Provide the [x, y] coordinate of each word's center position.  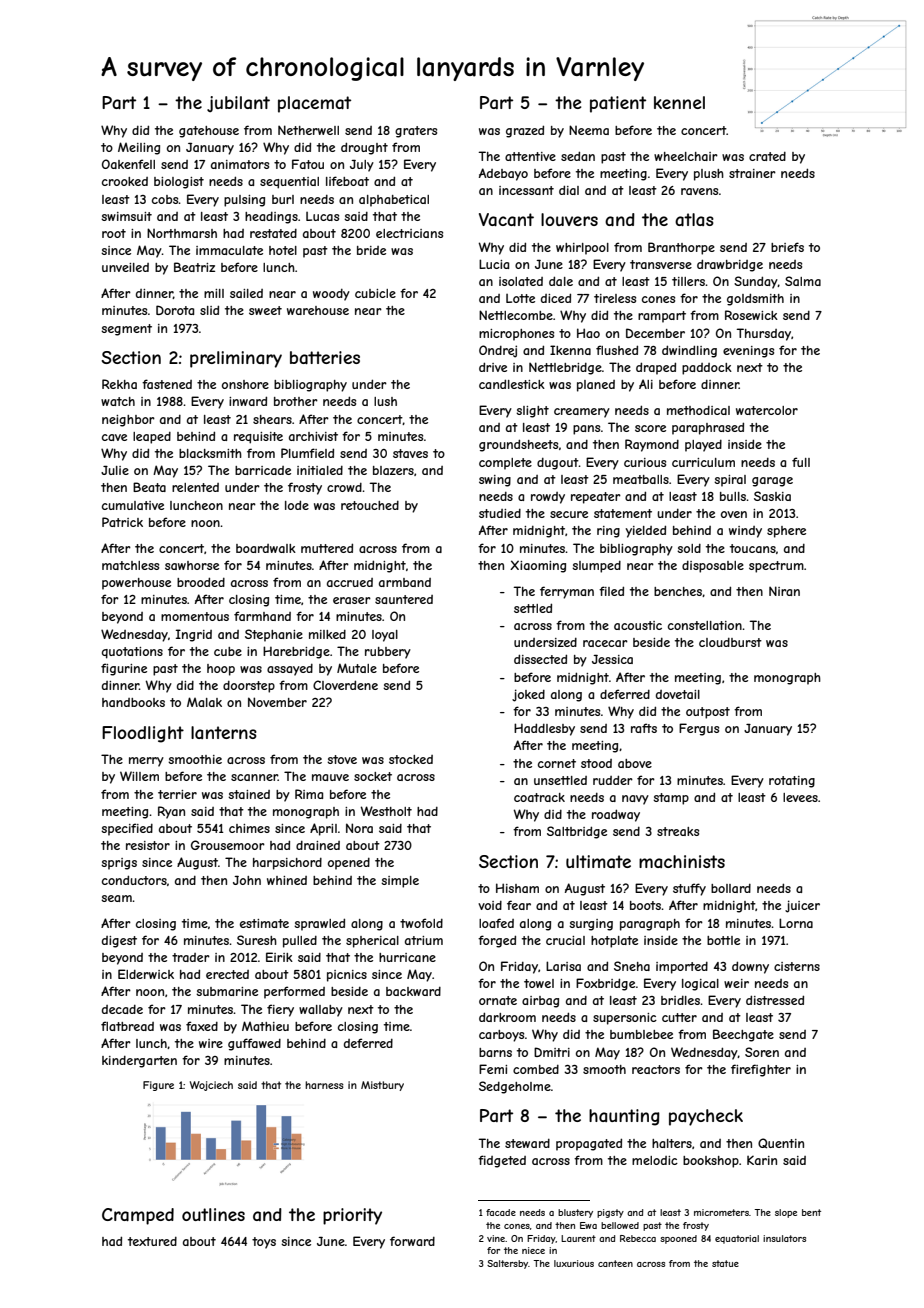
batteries [325, 357]
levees [800, 797]
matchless [130, 565]
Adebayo [503, 174]
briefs [787, 247]
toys [264, 1243]
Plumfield [307, 453]
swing [495, 481]
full [801, 462]
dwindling [689, 351]
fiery [280, 1010]
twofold [421, 923]
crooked [125, 181]
